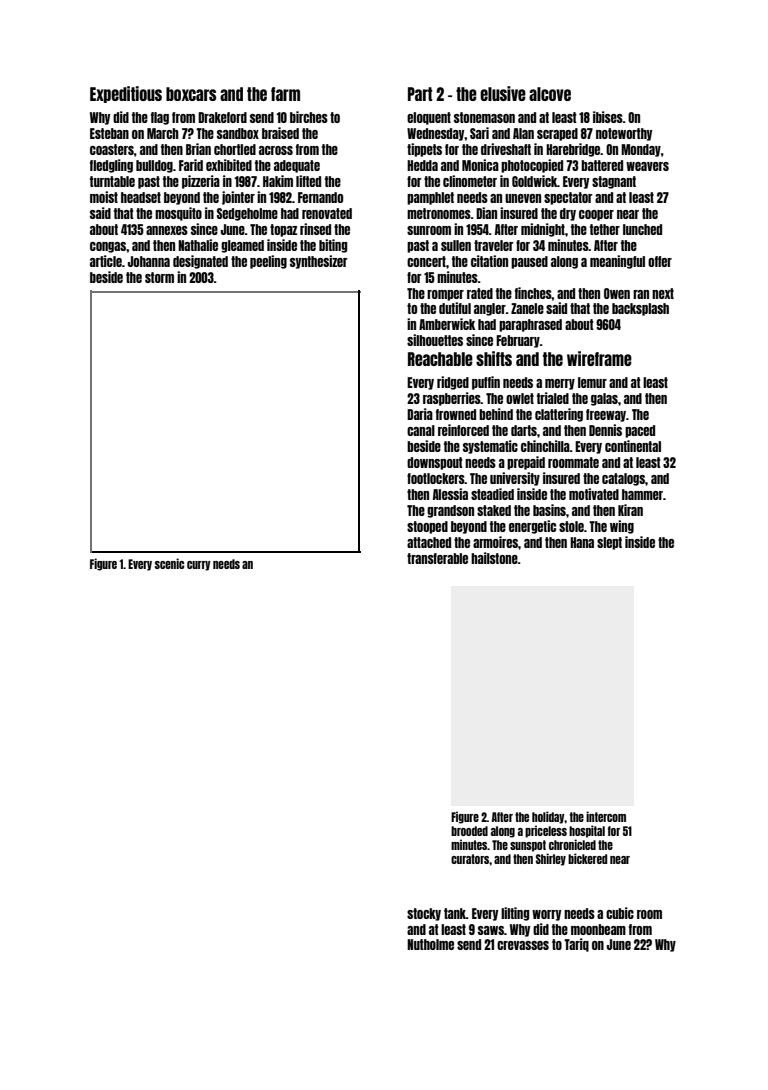  Describe the element at coordinates (424, 914) in the page. I see `stocky` at that location.
